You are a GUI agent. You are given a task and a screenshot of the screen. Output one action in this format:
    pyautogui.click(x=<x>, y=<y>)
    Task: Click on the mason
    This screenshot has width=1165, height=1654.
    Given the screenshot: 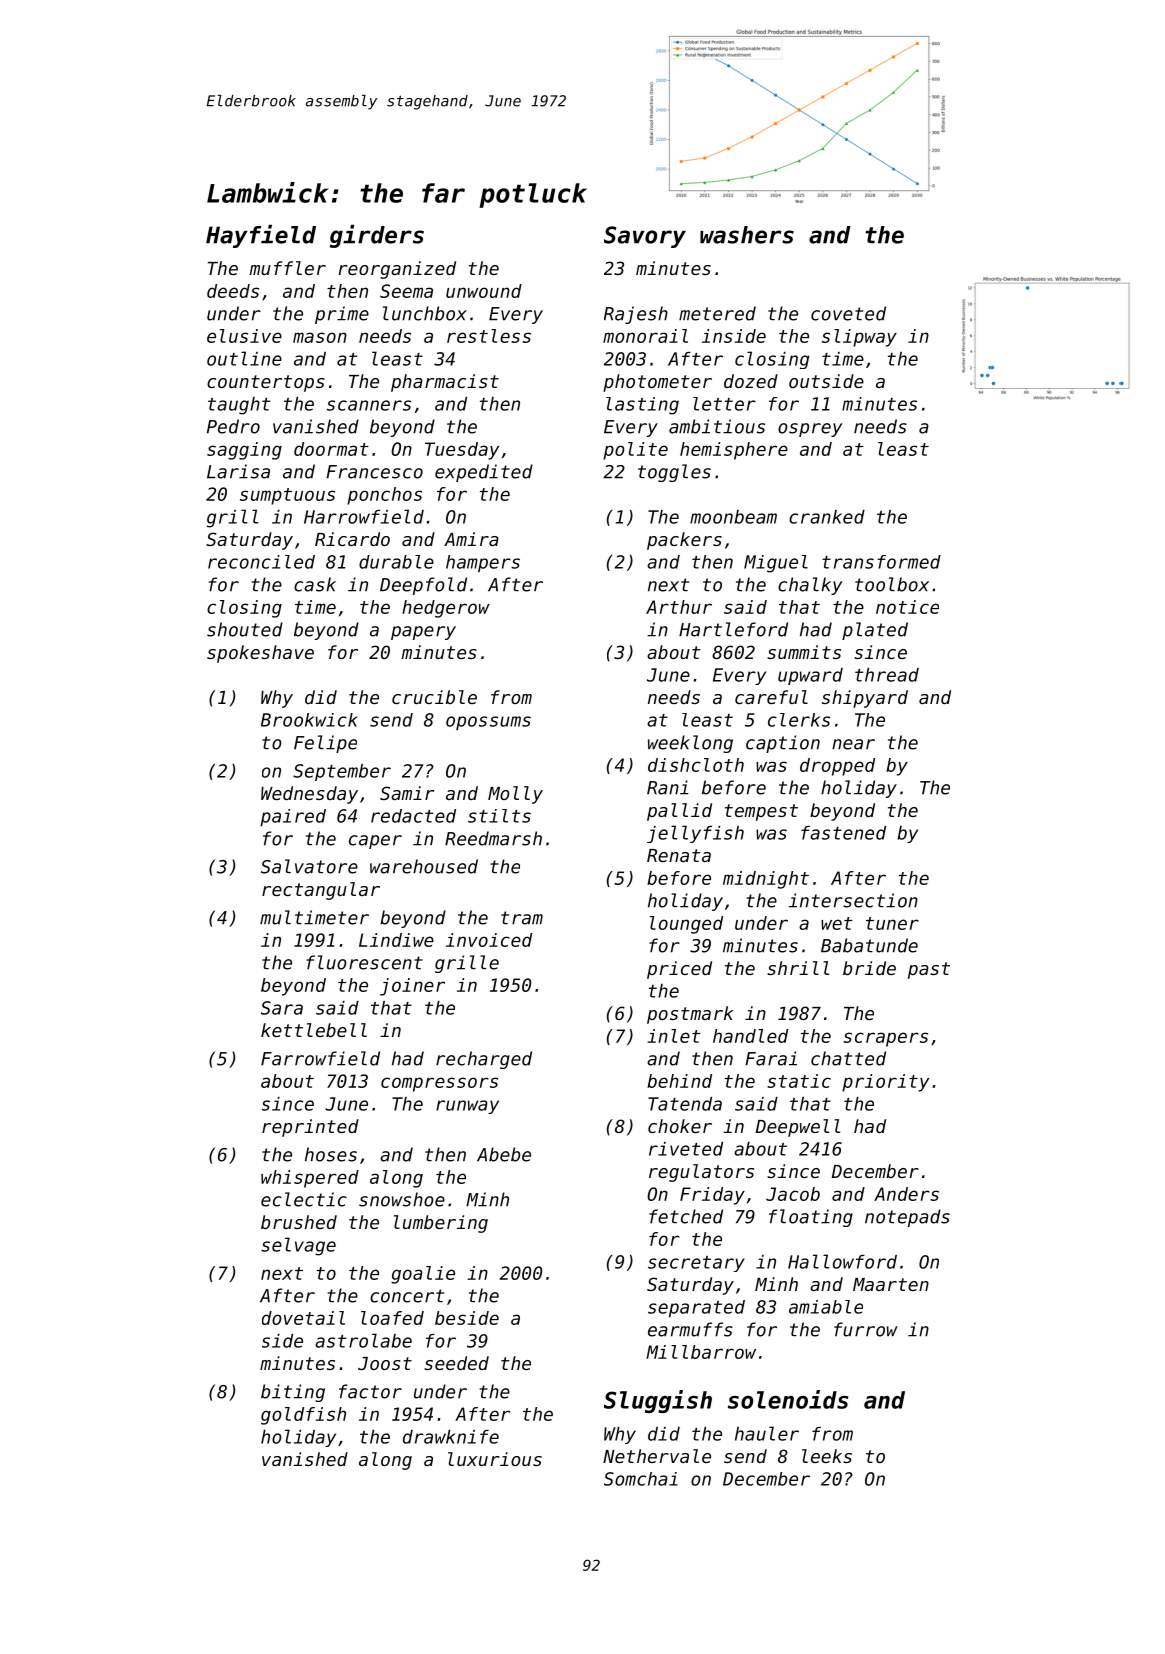 What is the action you would take?
    pyautogui.click(x=320, y=337)
